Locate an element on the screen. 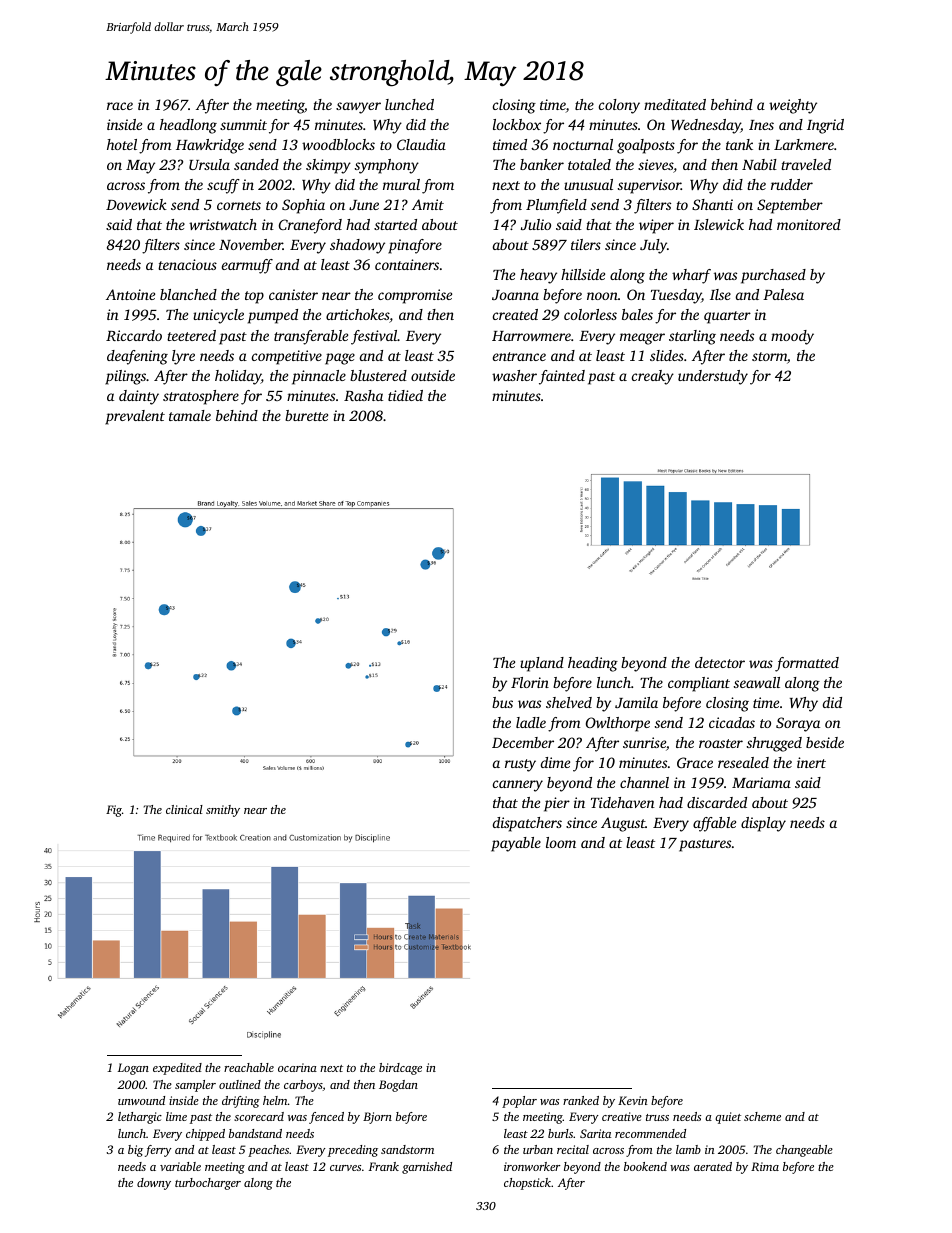 The height and width of the screenshot is (1233, 952). tenacious is located at coordinates (187, 264).
